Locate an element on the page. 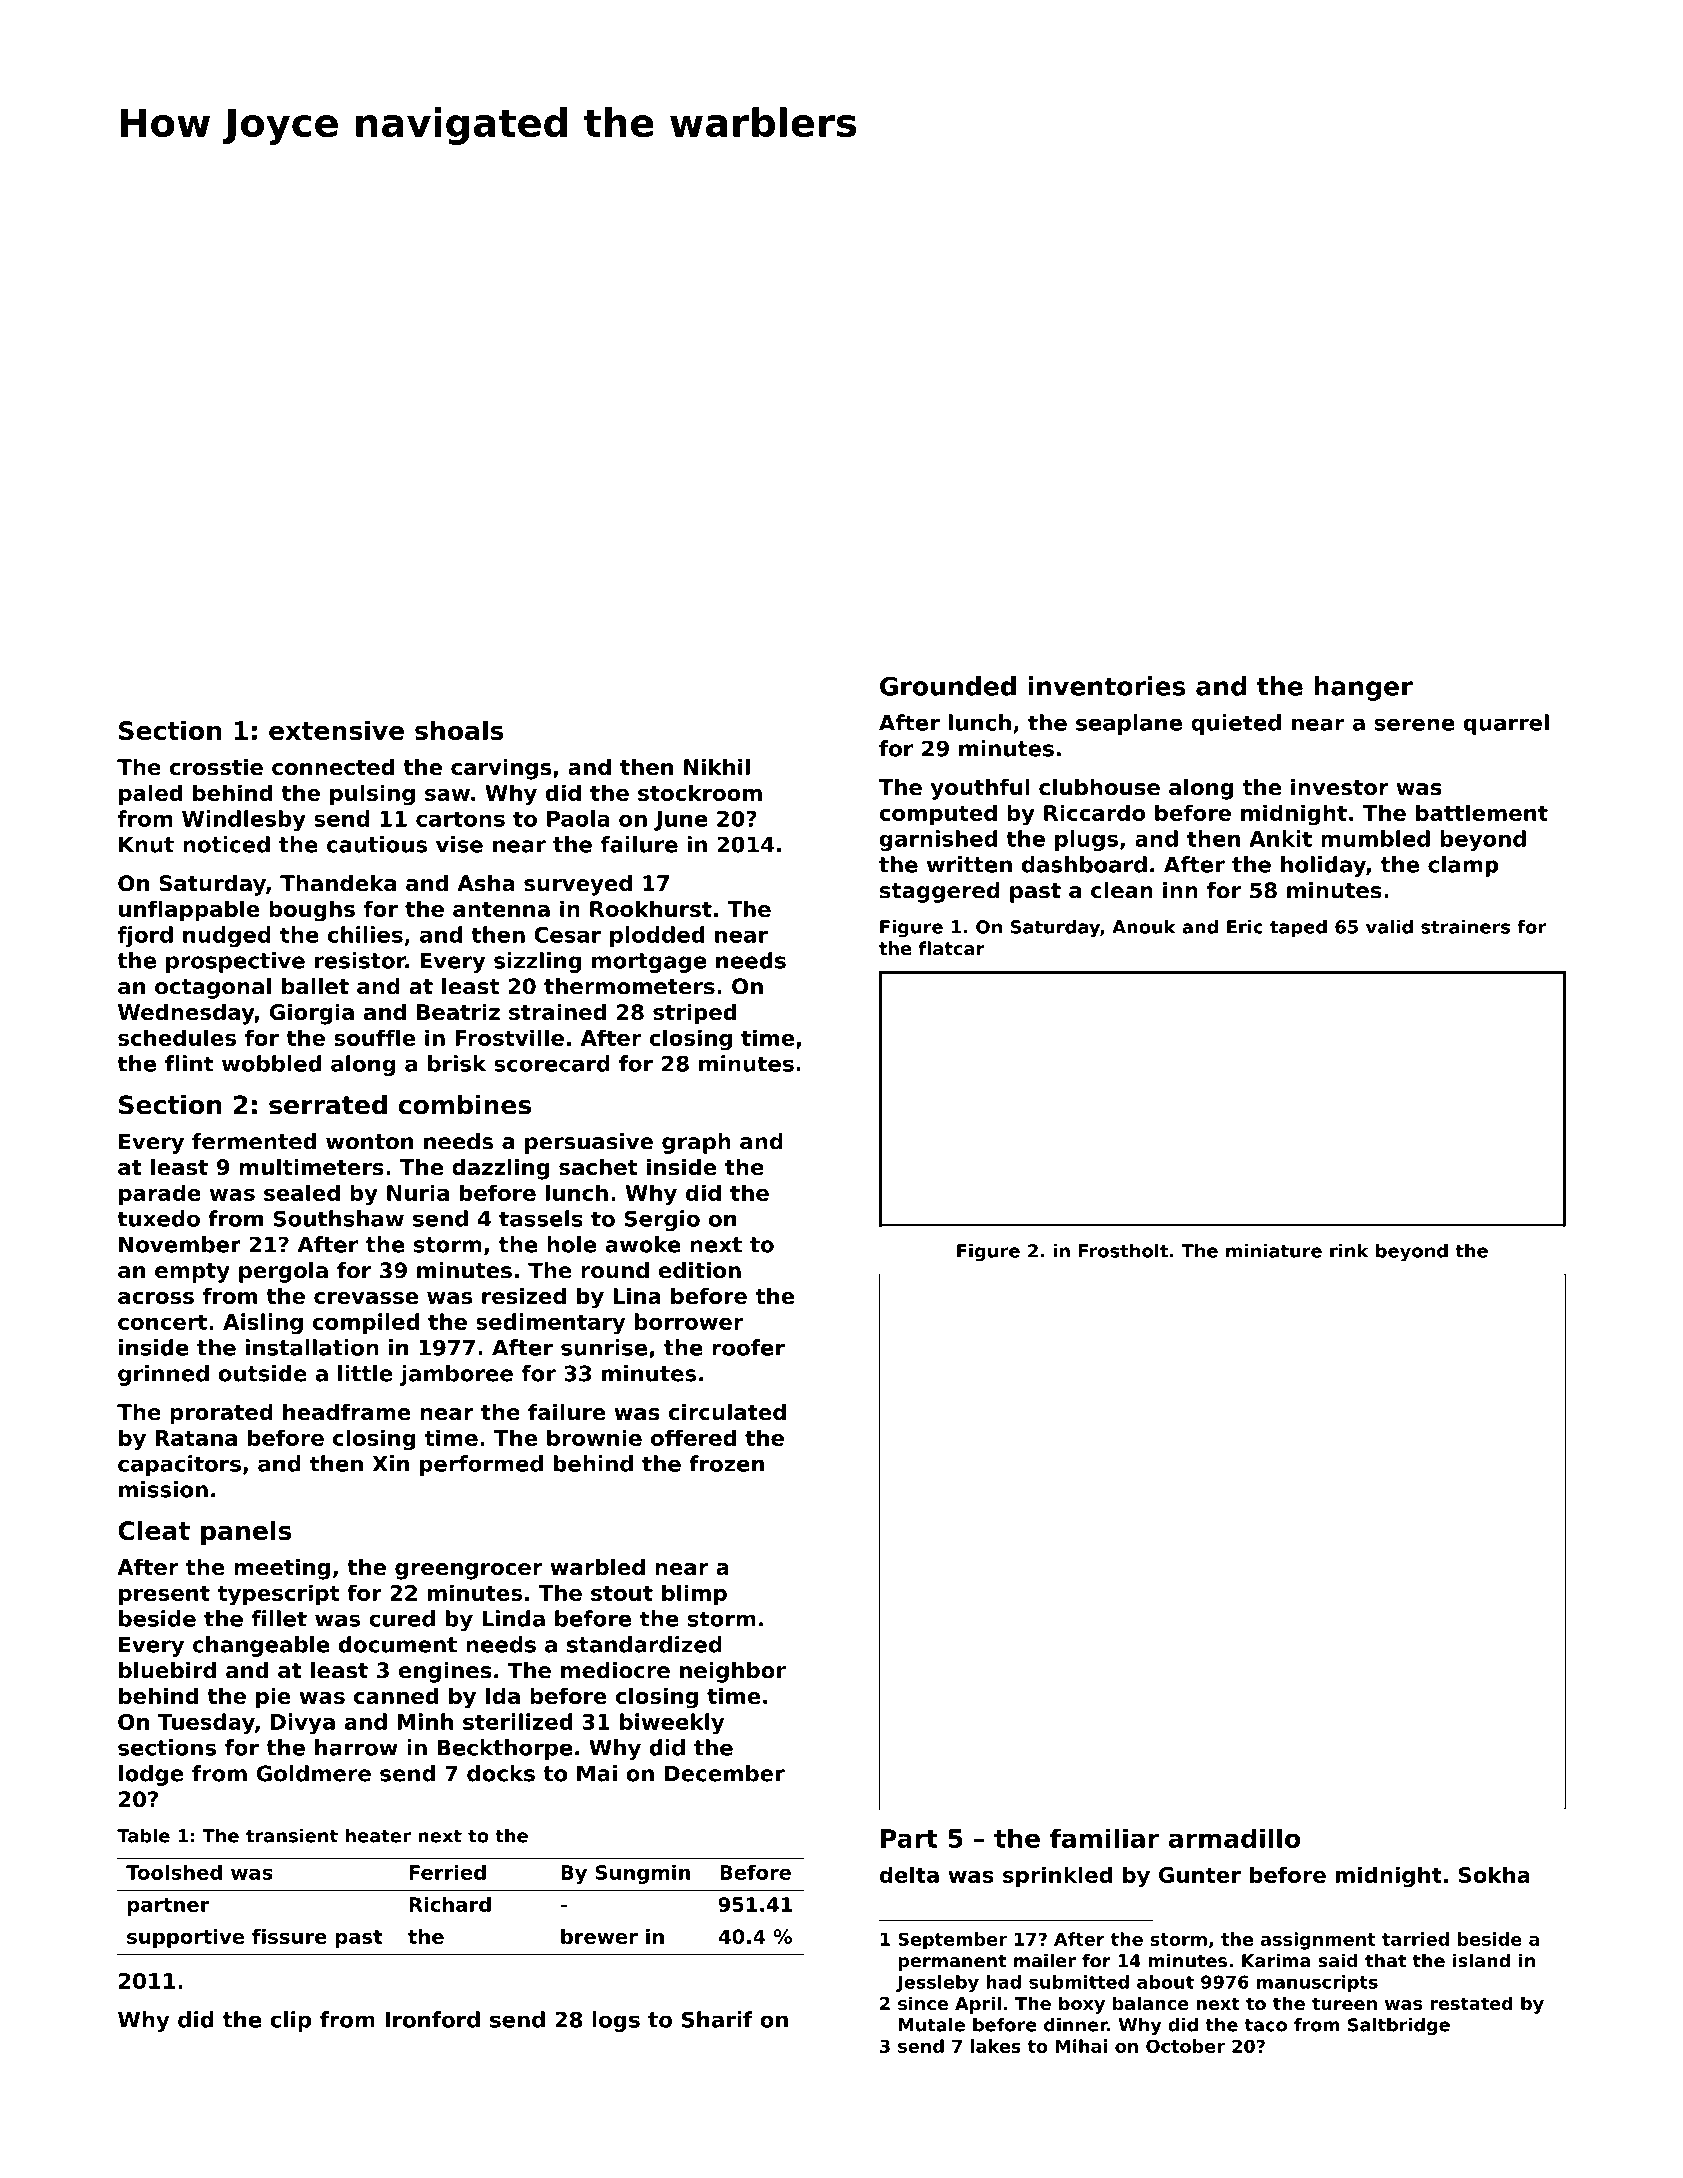 This document has height=2178, width=1683. valid is located at coordinates (1389, 927).
